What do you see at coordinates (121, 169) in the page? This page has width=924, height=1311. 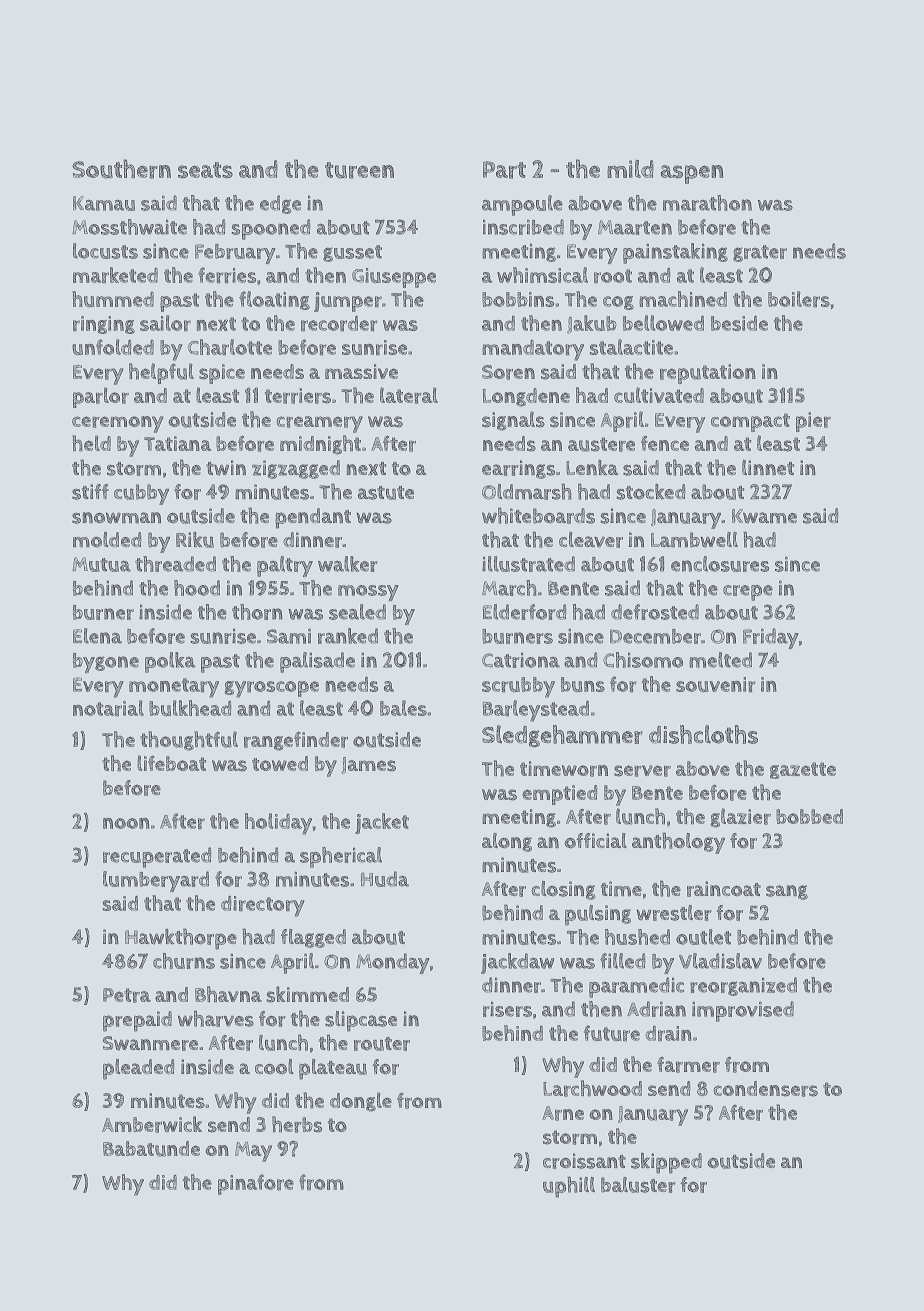 I see `Southern` at bounding box center [121, 169].
